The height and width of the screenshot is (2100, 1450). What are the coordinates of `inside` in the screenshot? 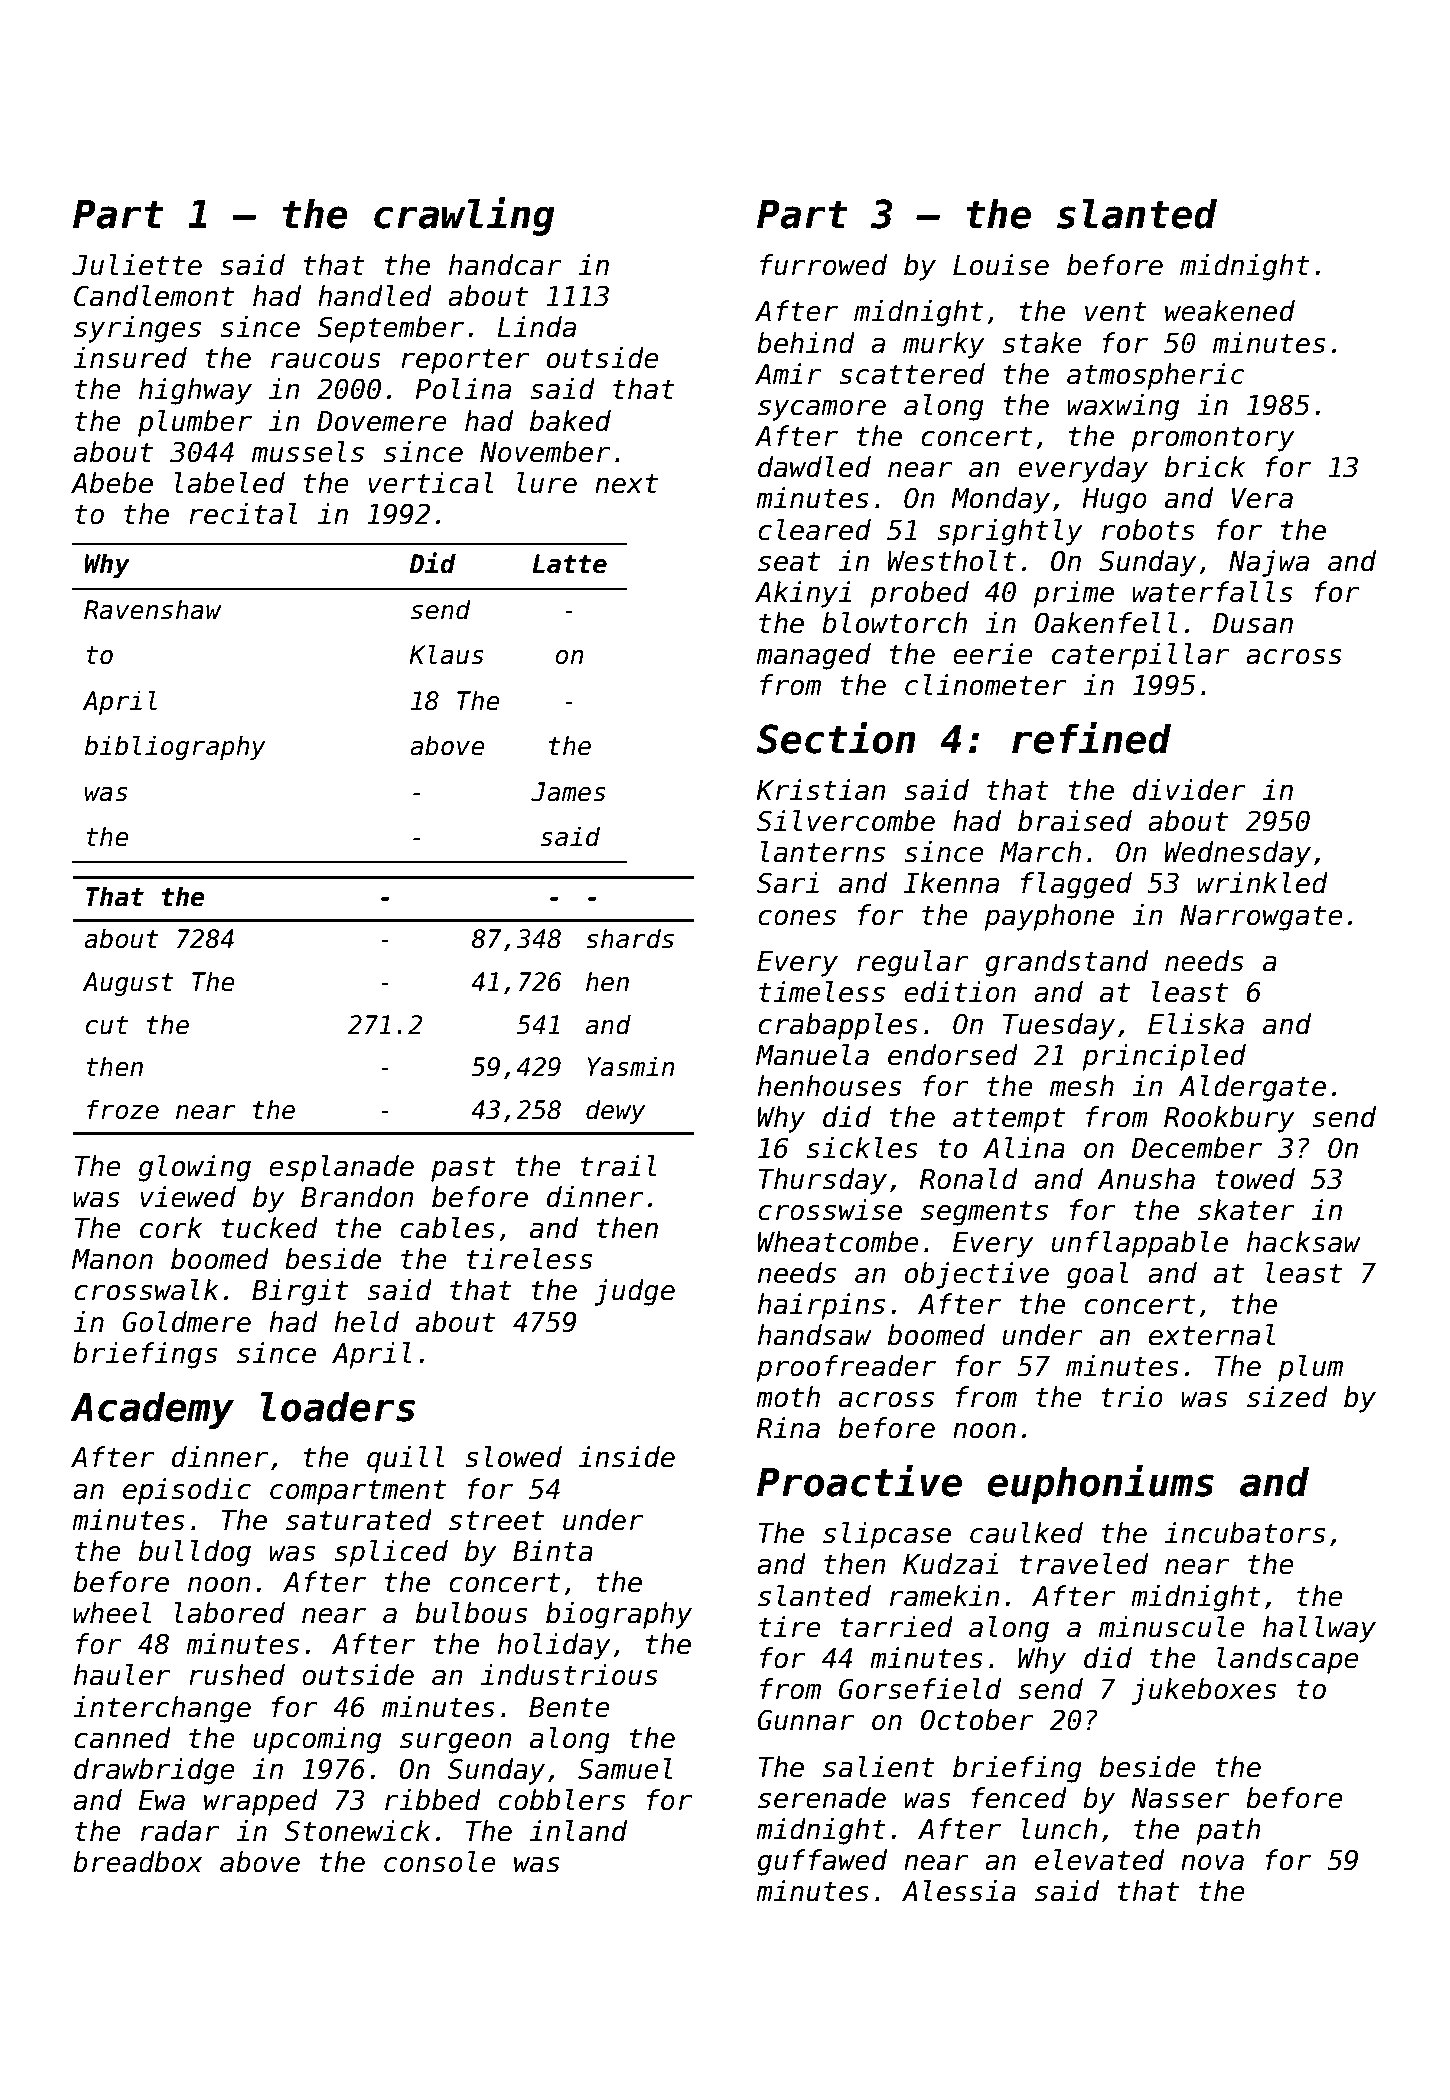 It's located at (627, 1457).
